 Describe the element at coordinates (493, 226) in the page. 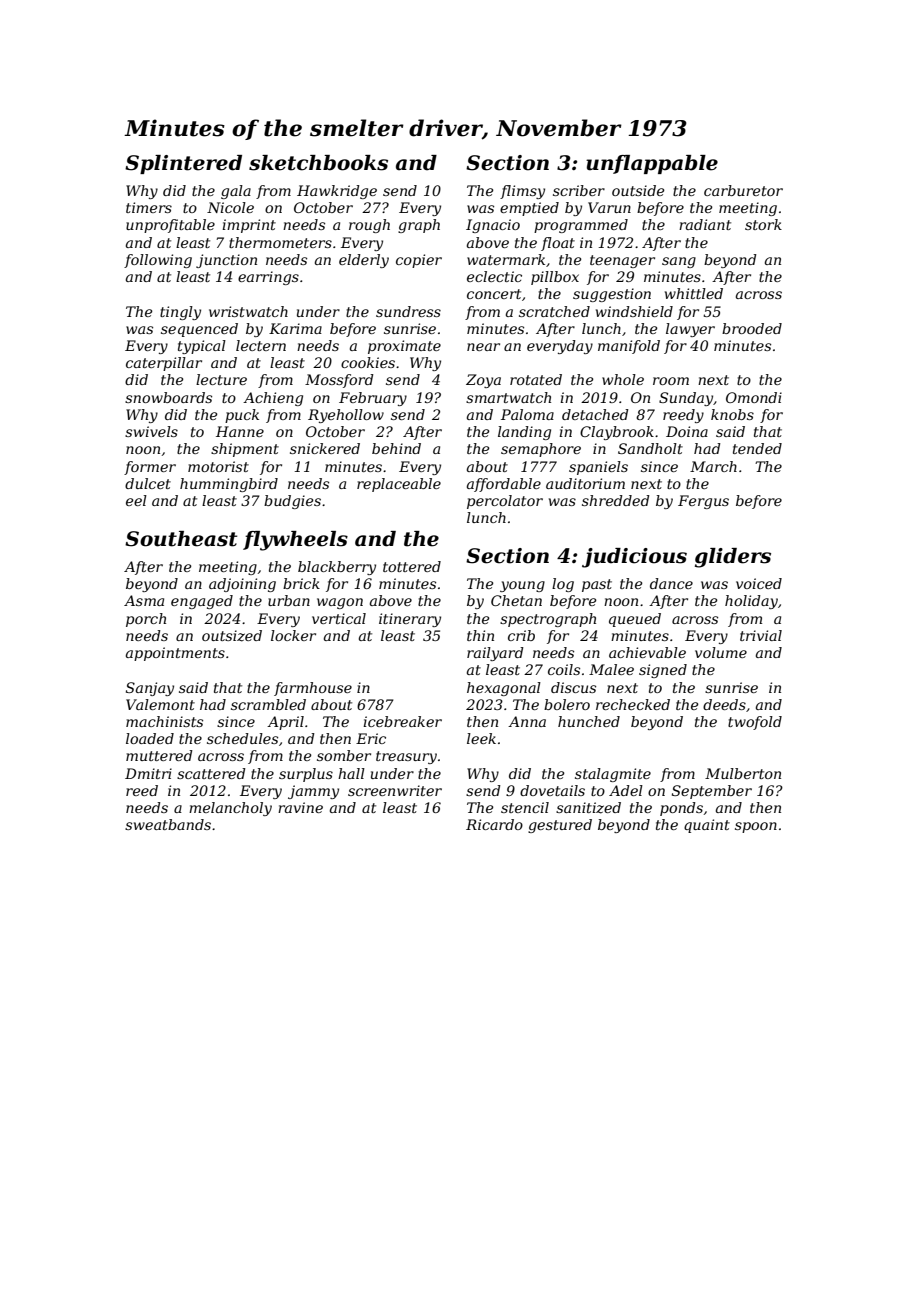

I see `Ignacio` at that location.
